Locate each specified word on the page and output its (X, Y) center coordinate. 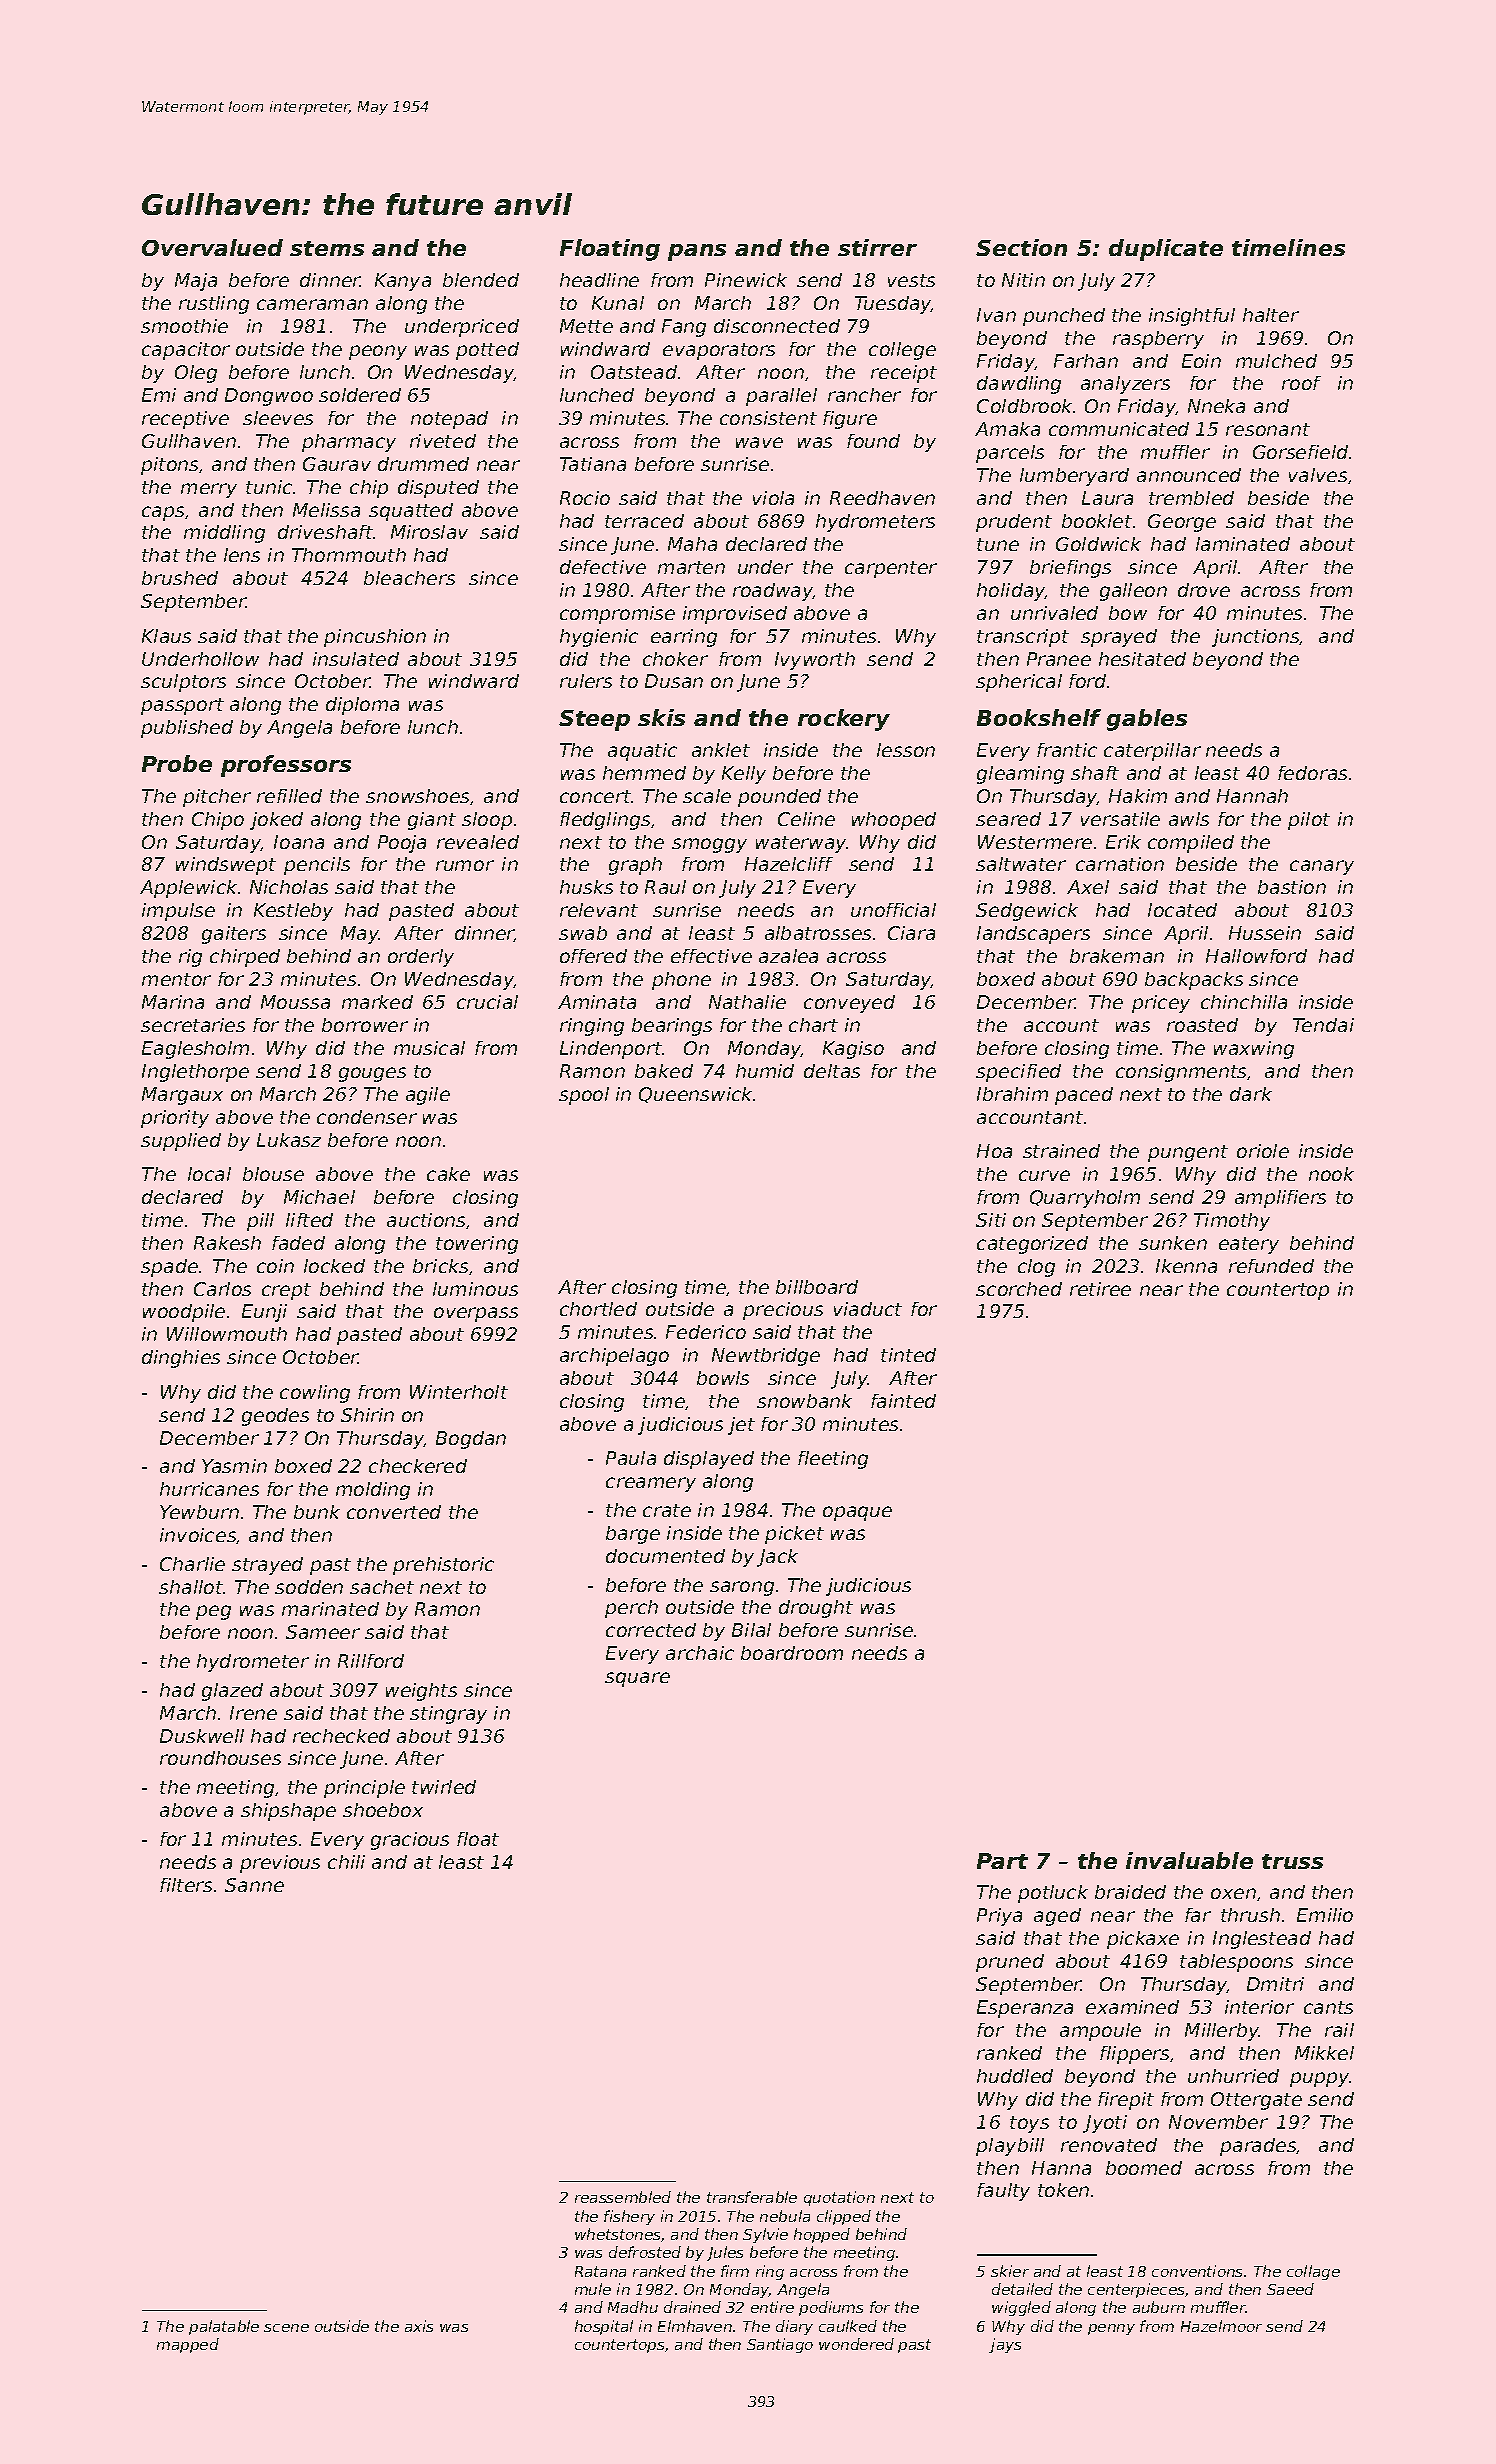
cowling (315, 1394)
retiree (1100, 1289)
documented (665, 1556)
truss (1292, 1861)
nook (1331, 1174)
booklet (1097, 521)
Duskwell (202, 1736)
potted (487, 351)
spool (584, 1096)
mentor (176, 979)
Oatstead (634, 372)
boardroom (792, 1653)
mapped (188, 2345)
